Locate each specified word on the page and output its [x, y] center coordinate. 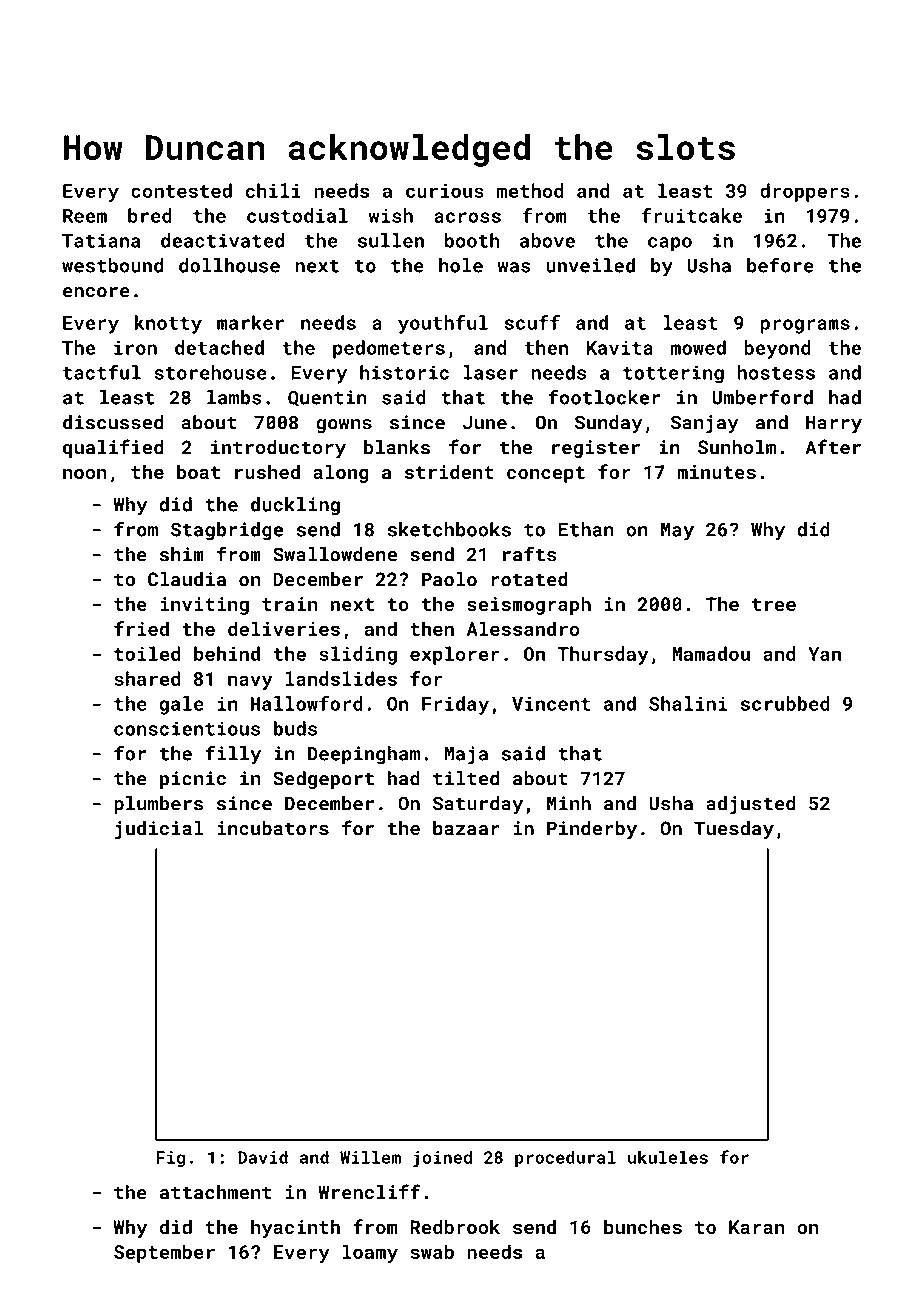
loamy [370, 1253]
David [263, 1157]
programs [805, 326]
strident [449, 471]
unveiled [590, 265]
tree [774, 604]
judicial [159, 830]
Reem [85, 216]
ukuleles [668, 1157]
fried [141, 628]
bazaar [466, 828]
